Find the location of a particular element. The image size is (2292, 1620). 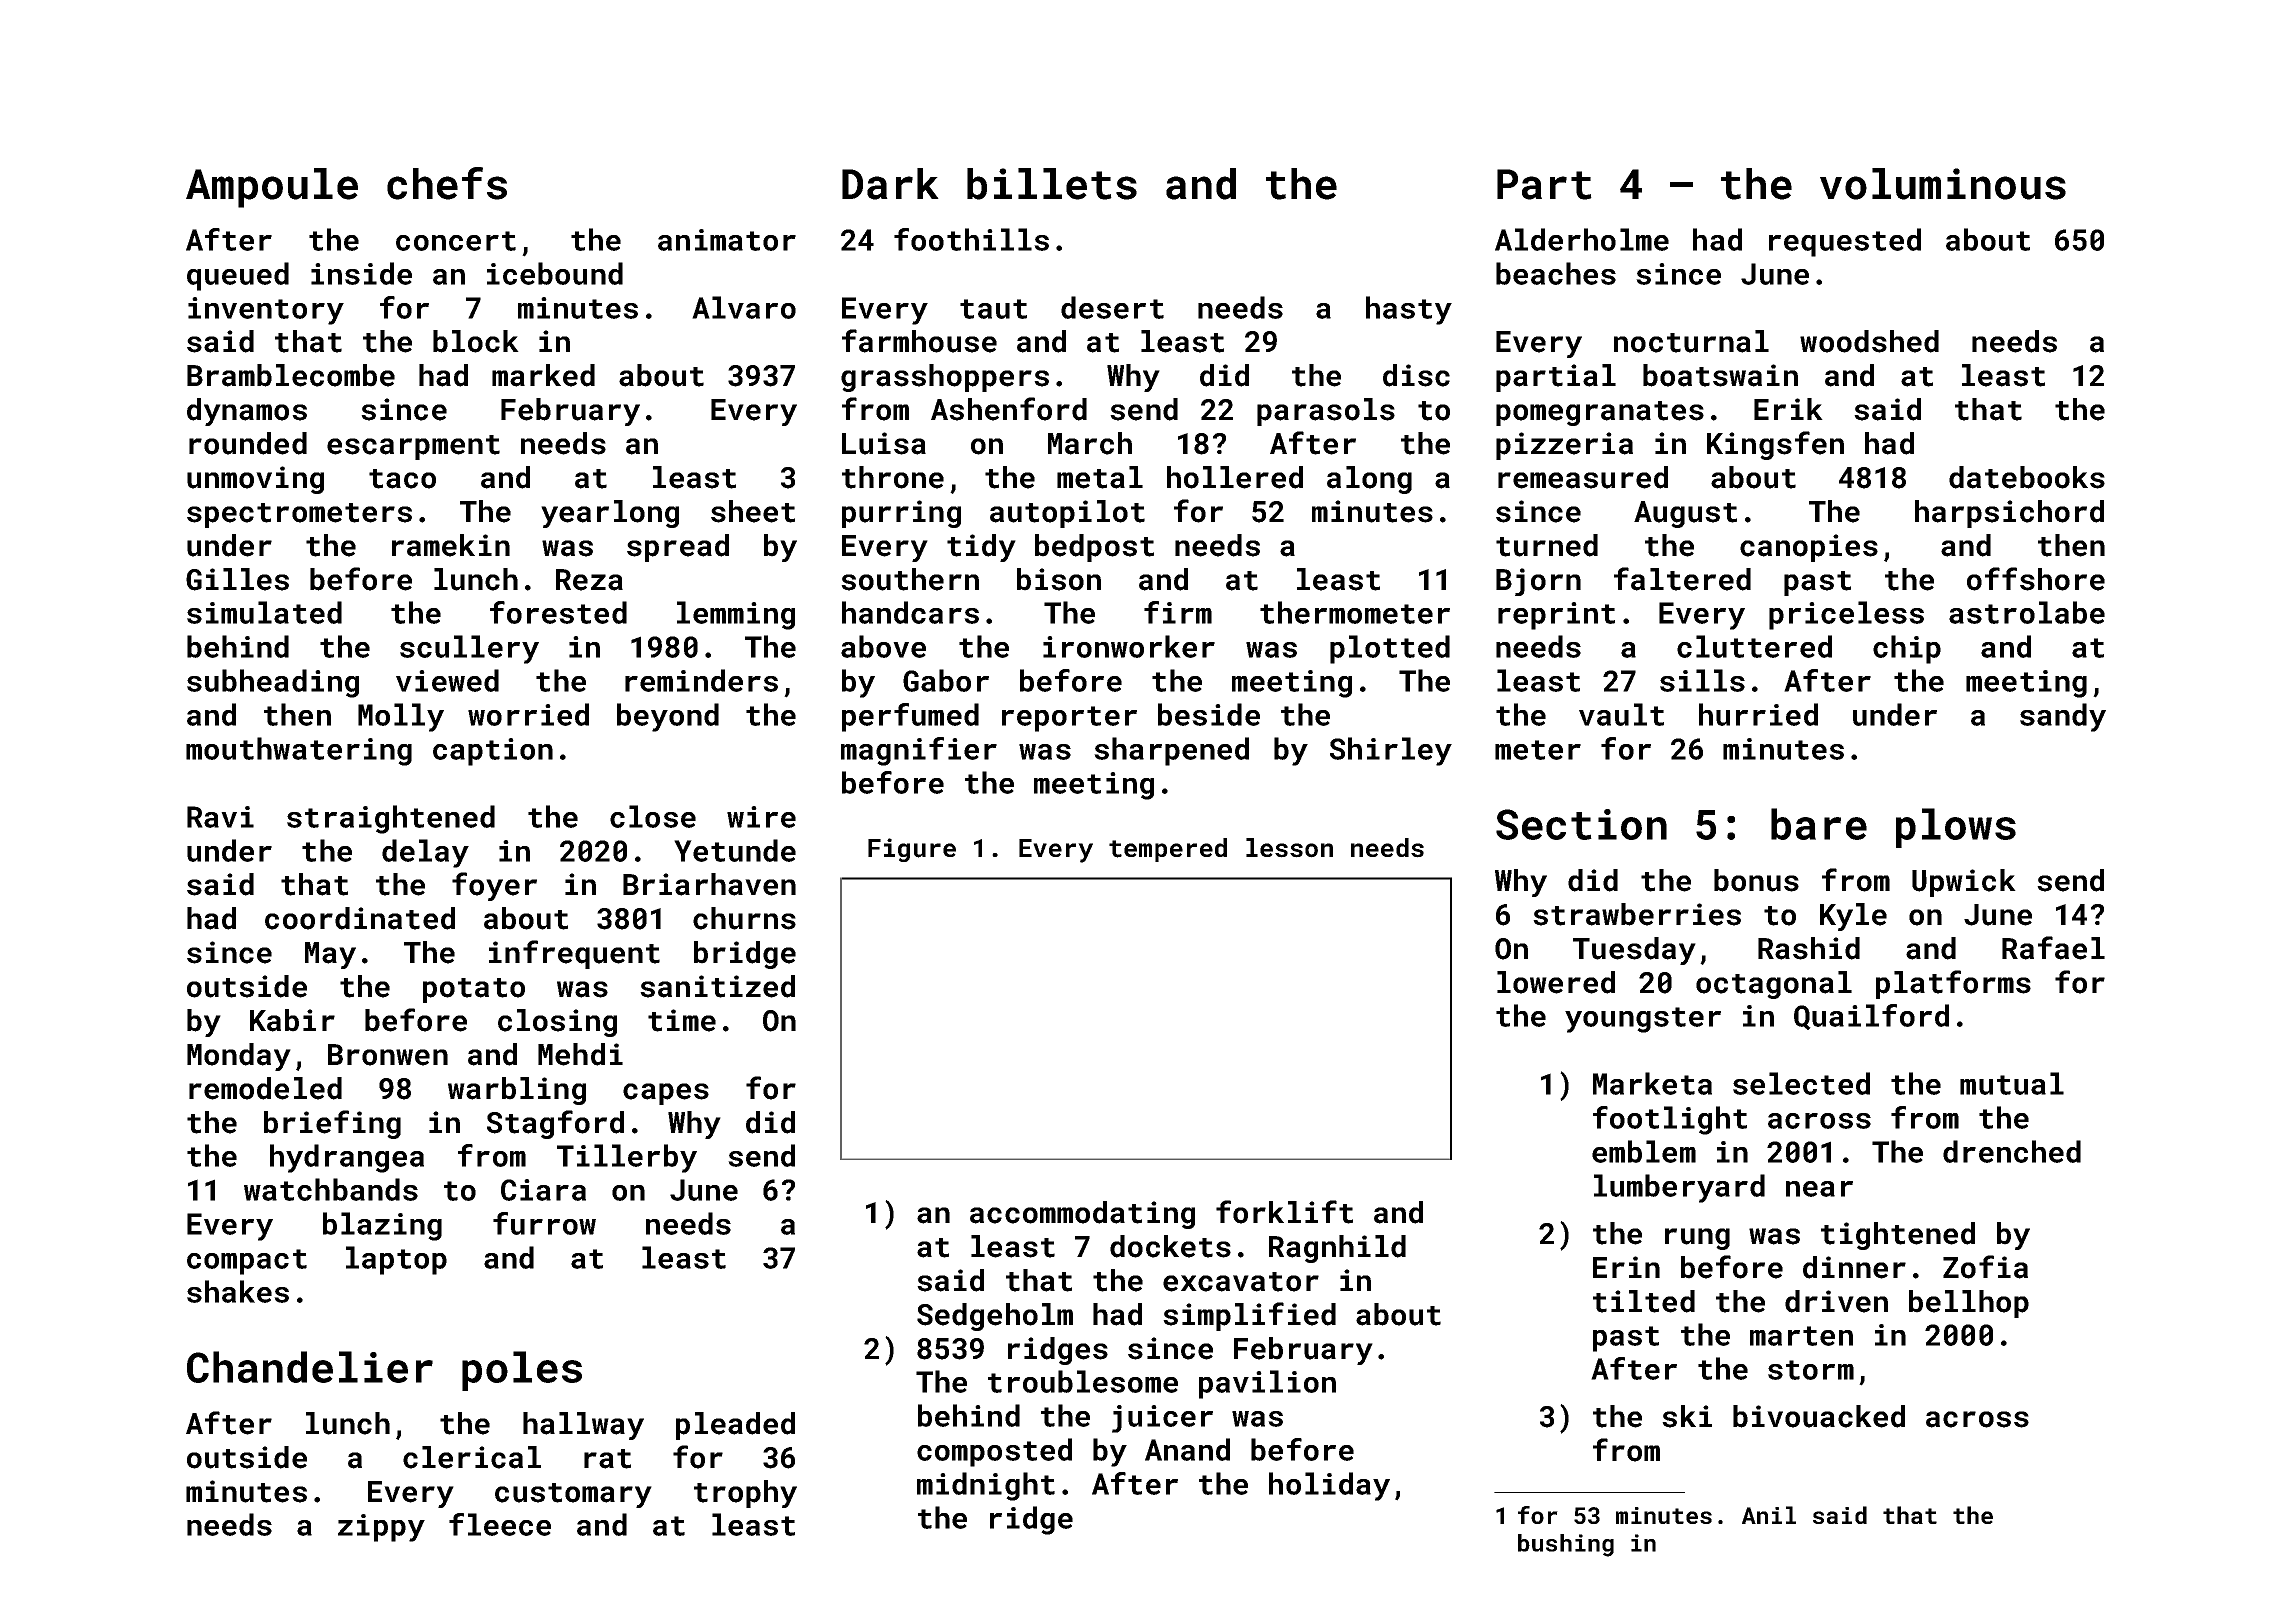

ironworker is located at coordinates (1129, 646).
